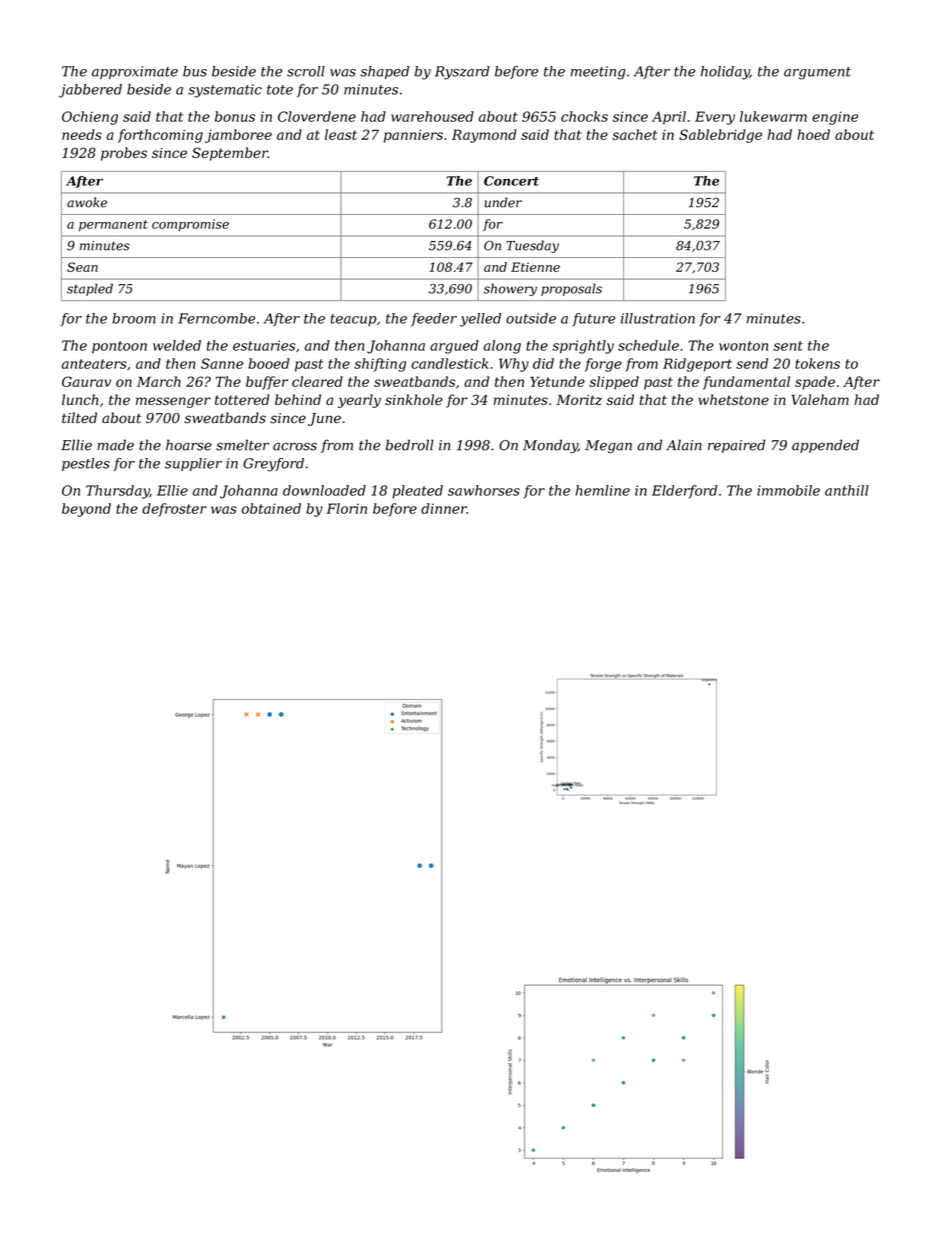  What do you see at coordinates (135, 72) in the screenshot?
I see `approximate` at bounding box center [135, 72].
